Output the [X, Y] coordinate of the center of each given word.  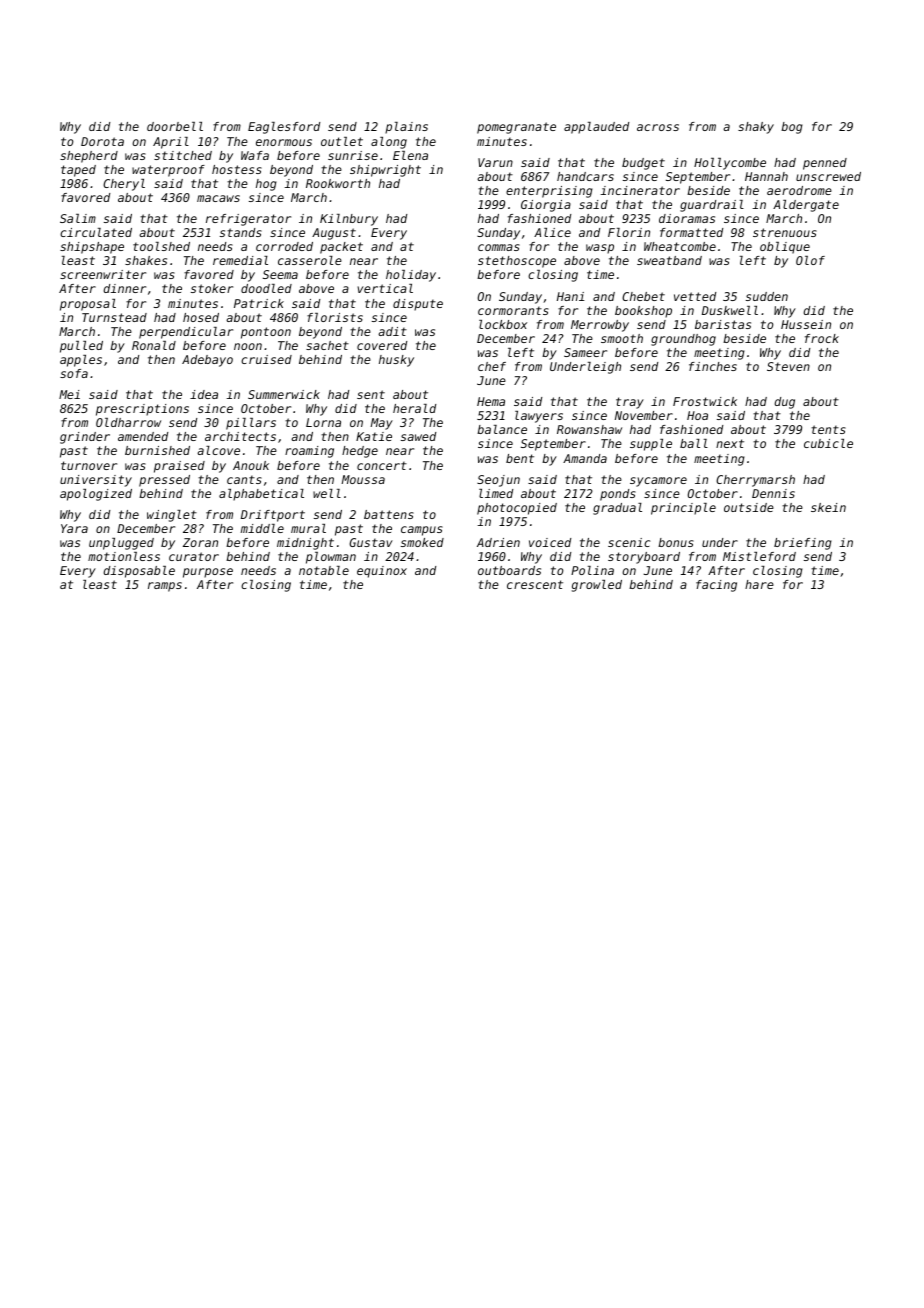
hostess [237, 169]
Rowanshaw [589, 429]
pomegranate [516, 128]
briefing [803, 544]
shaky [756, 128]
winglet [172, 516]
